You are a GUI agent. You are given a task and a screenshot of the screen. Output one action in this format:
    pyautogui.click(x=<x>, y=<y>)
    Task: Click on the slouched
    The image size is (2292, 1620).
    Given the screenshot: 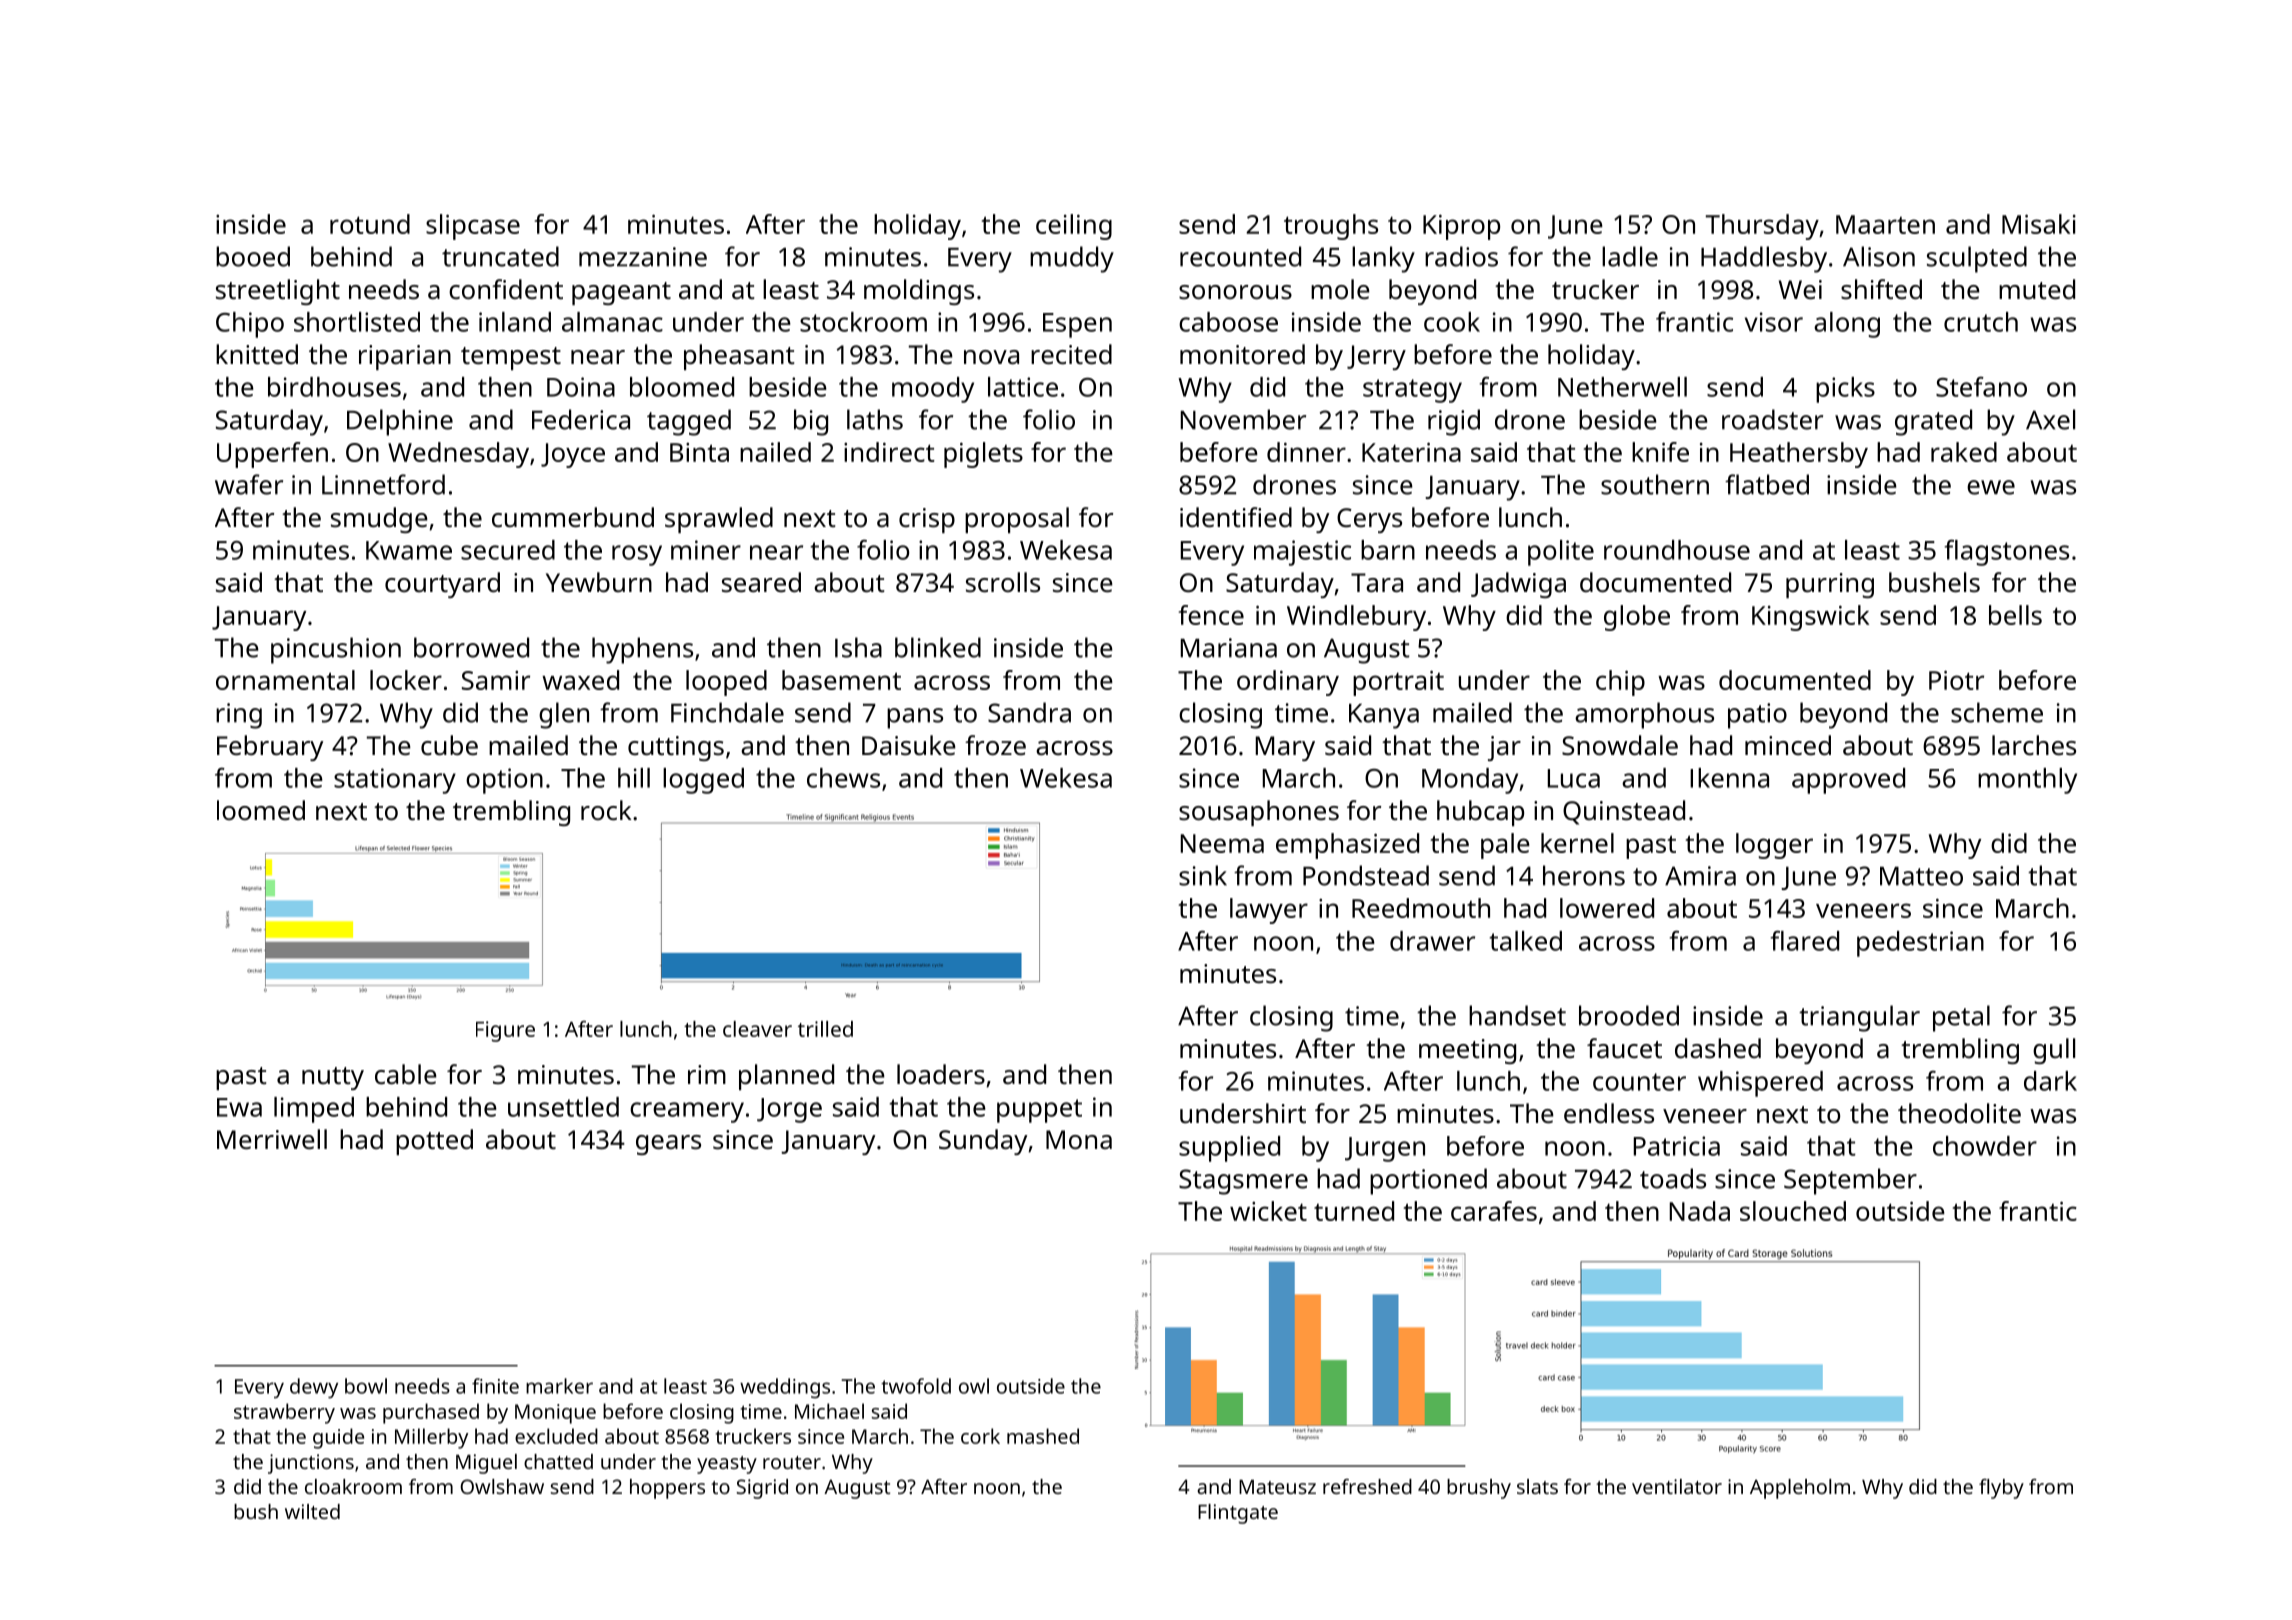 What is the action you would take?
    pyautogui.click(x=1793, y=1211)
